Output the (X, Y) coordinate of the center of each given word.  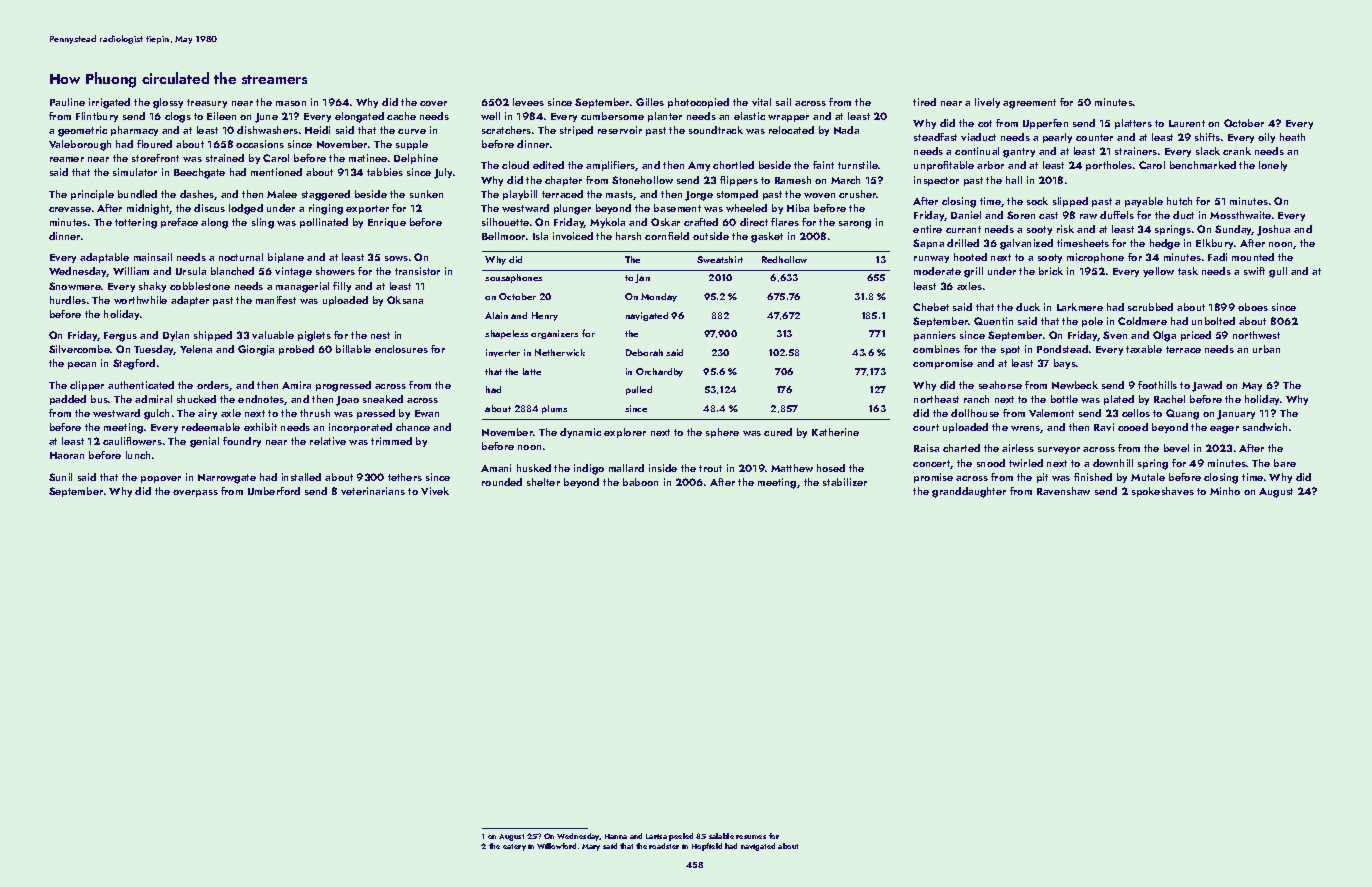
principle (92, 195)
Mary (591, 847)
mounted (1253, 257)
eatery (514, 847)
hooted (970, 257)
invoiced (573, 236)
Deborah (644, 352)
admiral (153, 399)
